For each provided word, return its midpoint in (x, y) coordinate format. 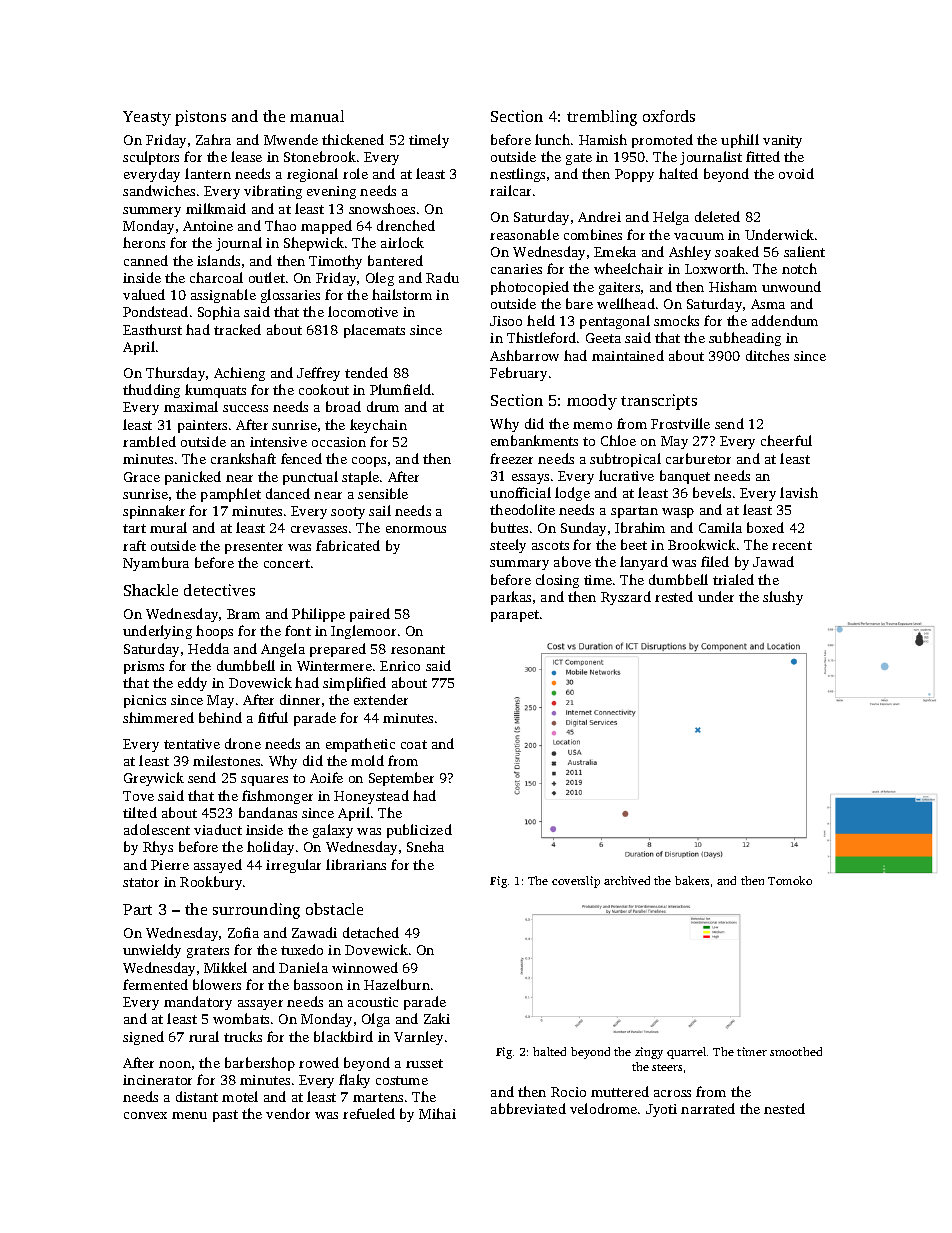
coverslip (576, 882)
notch (799, 268)
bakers (692, 880)
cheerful (786, 440)
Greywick (154, 779)
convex (145, 1115)
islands (218, 260)
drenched (406, 225)
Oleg (380, 279)
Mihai (437, 1113)
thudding (151, 391)
